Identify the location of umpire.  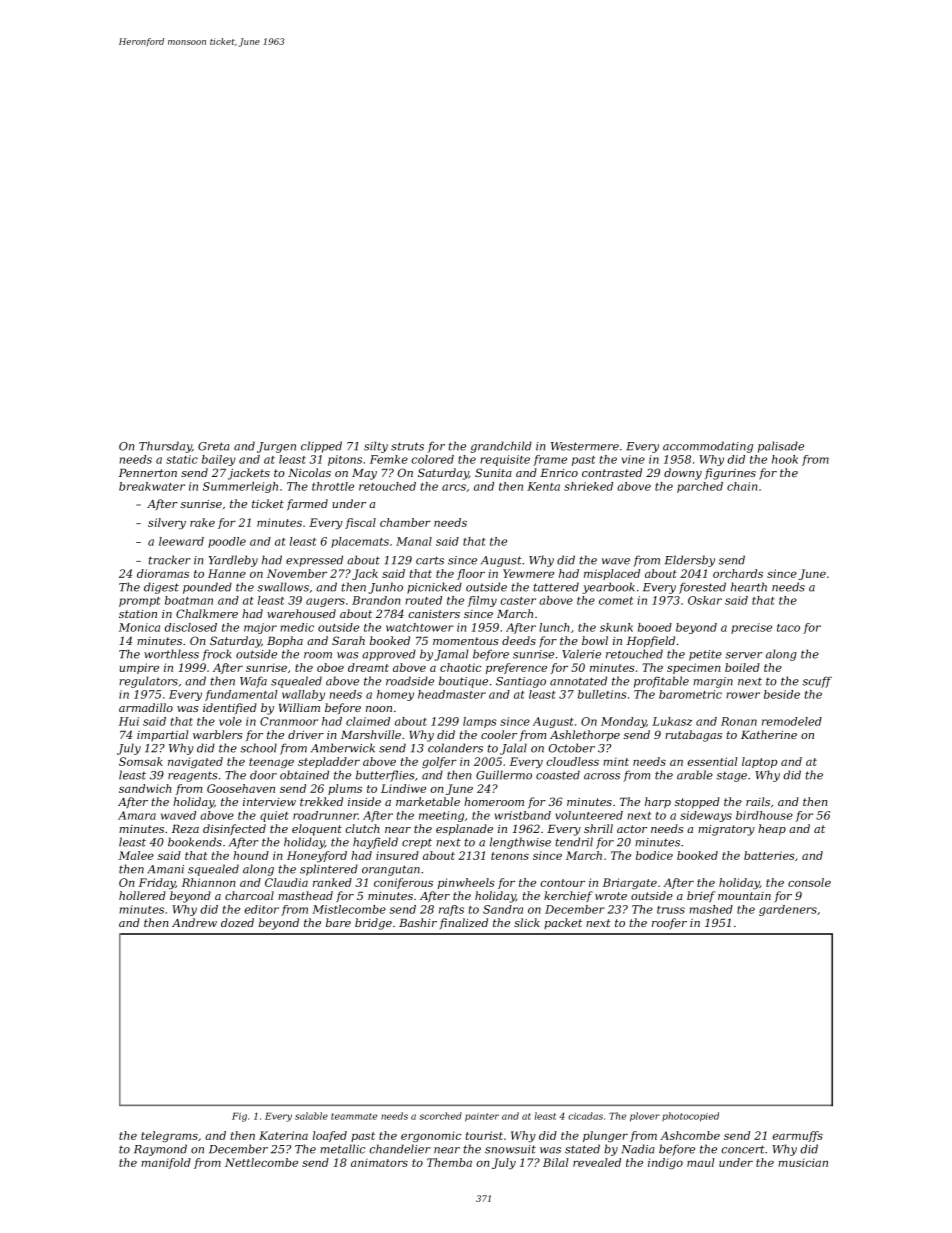
(139, 668).
